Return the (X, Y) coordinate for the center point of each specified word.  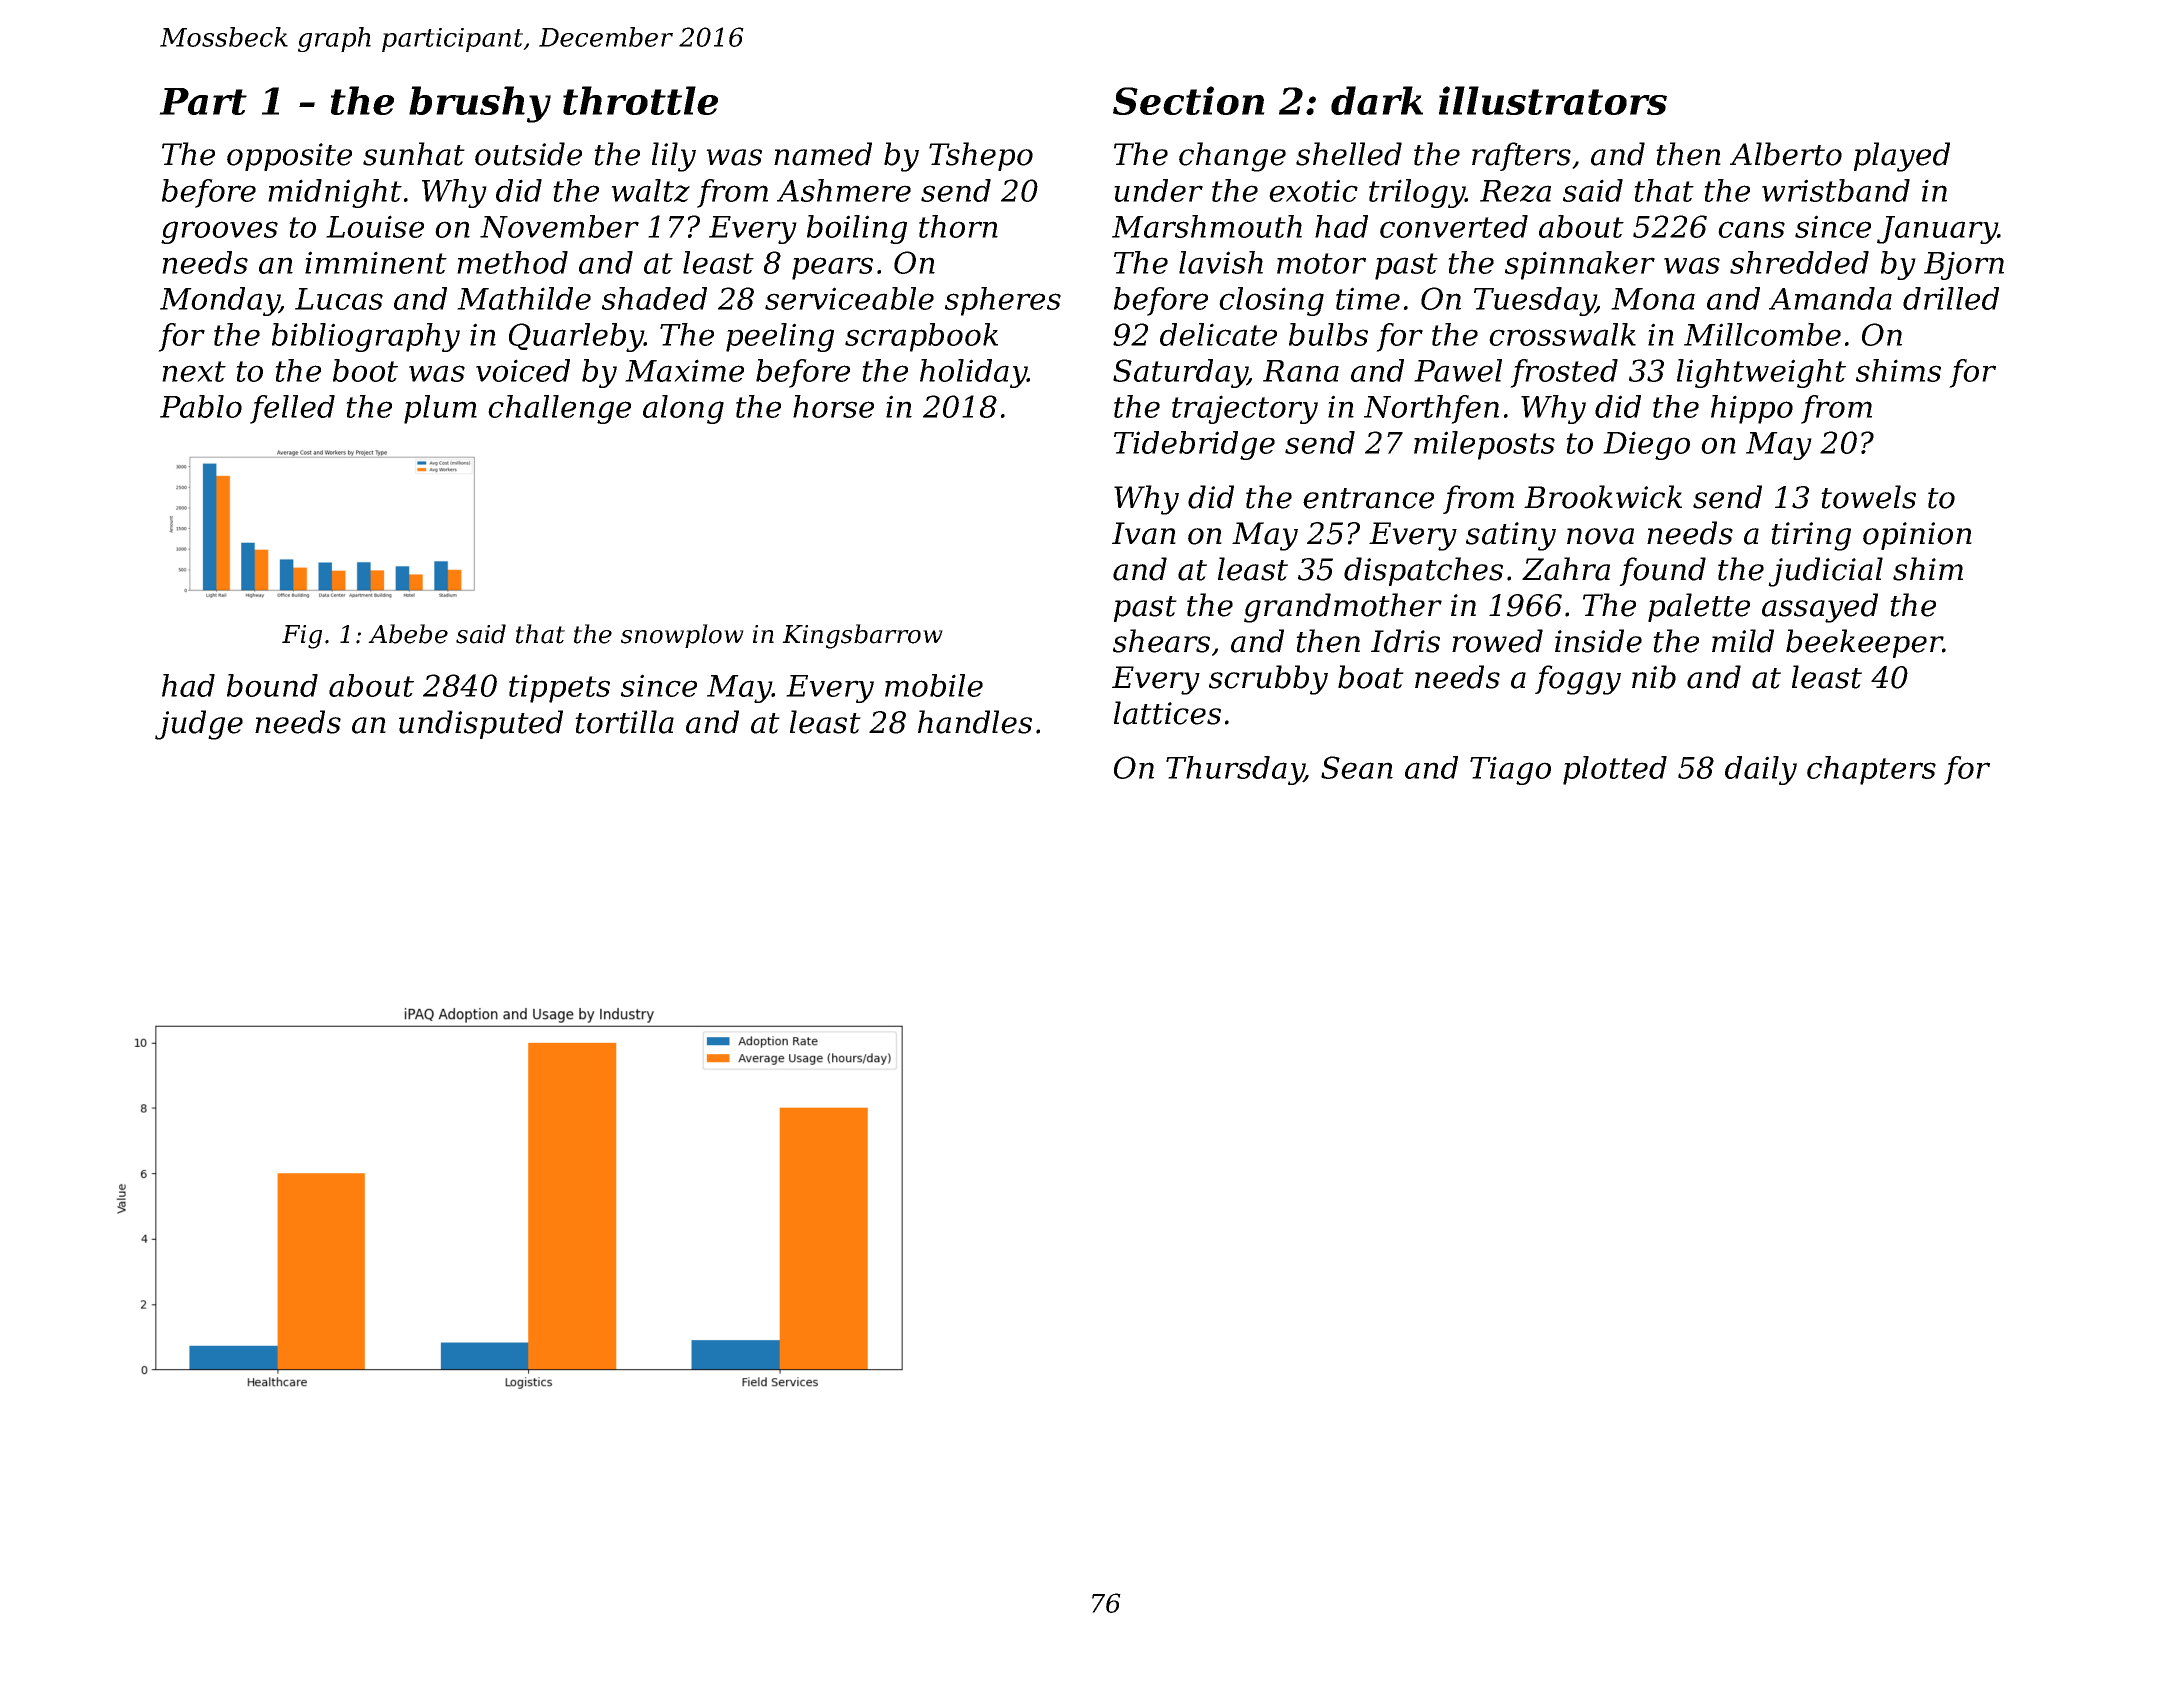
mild (1743, 641)
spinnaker (1580, 265)
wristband (1836, 190)
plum (440, 409)
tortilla (624, 722)
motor (1321, 263)
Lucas (339, 299)
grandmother (1343, 608)
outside (528, 154)
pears (832, 268)
